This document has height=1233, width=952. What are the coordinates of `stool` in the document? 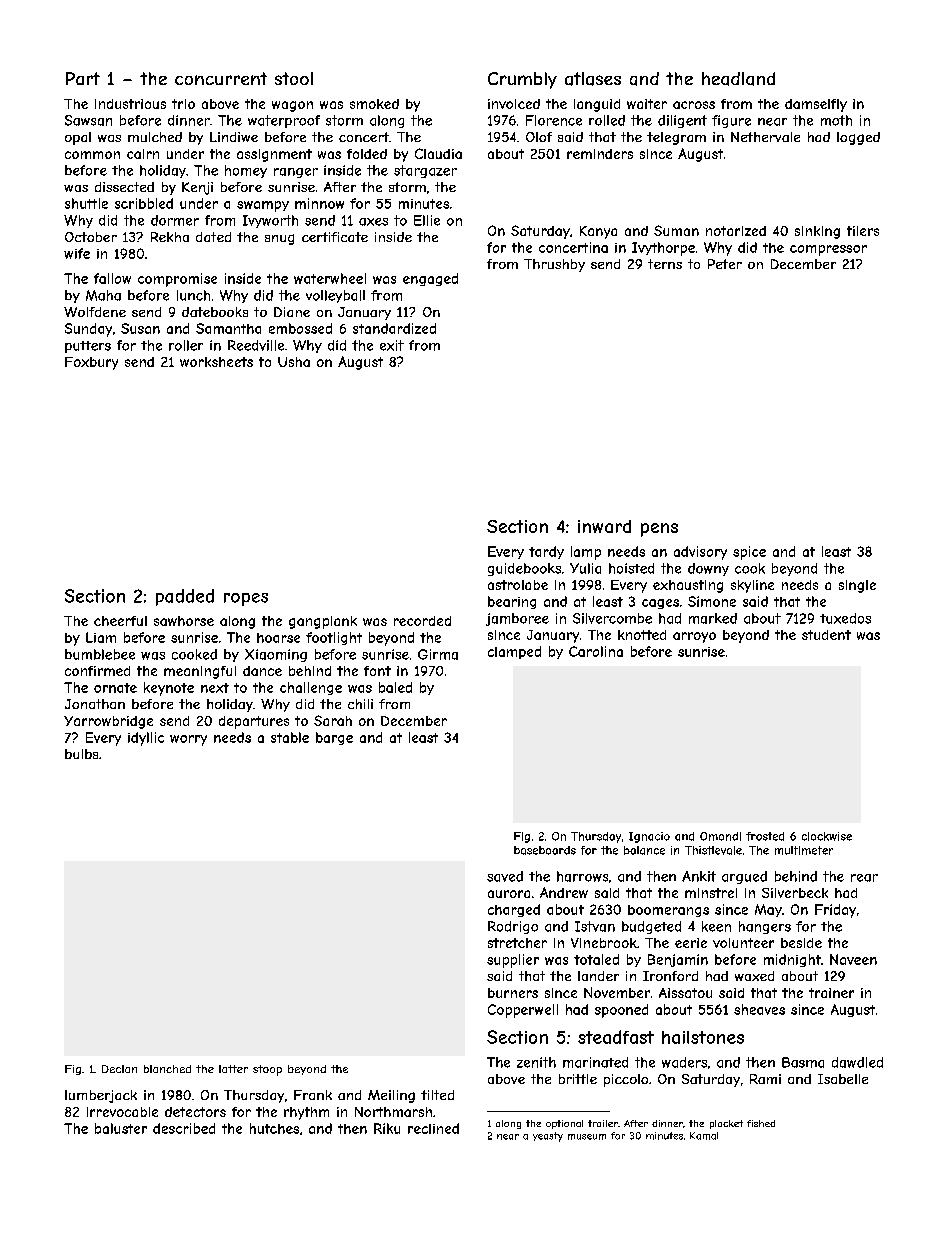 It's located at (294, 78).
